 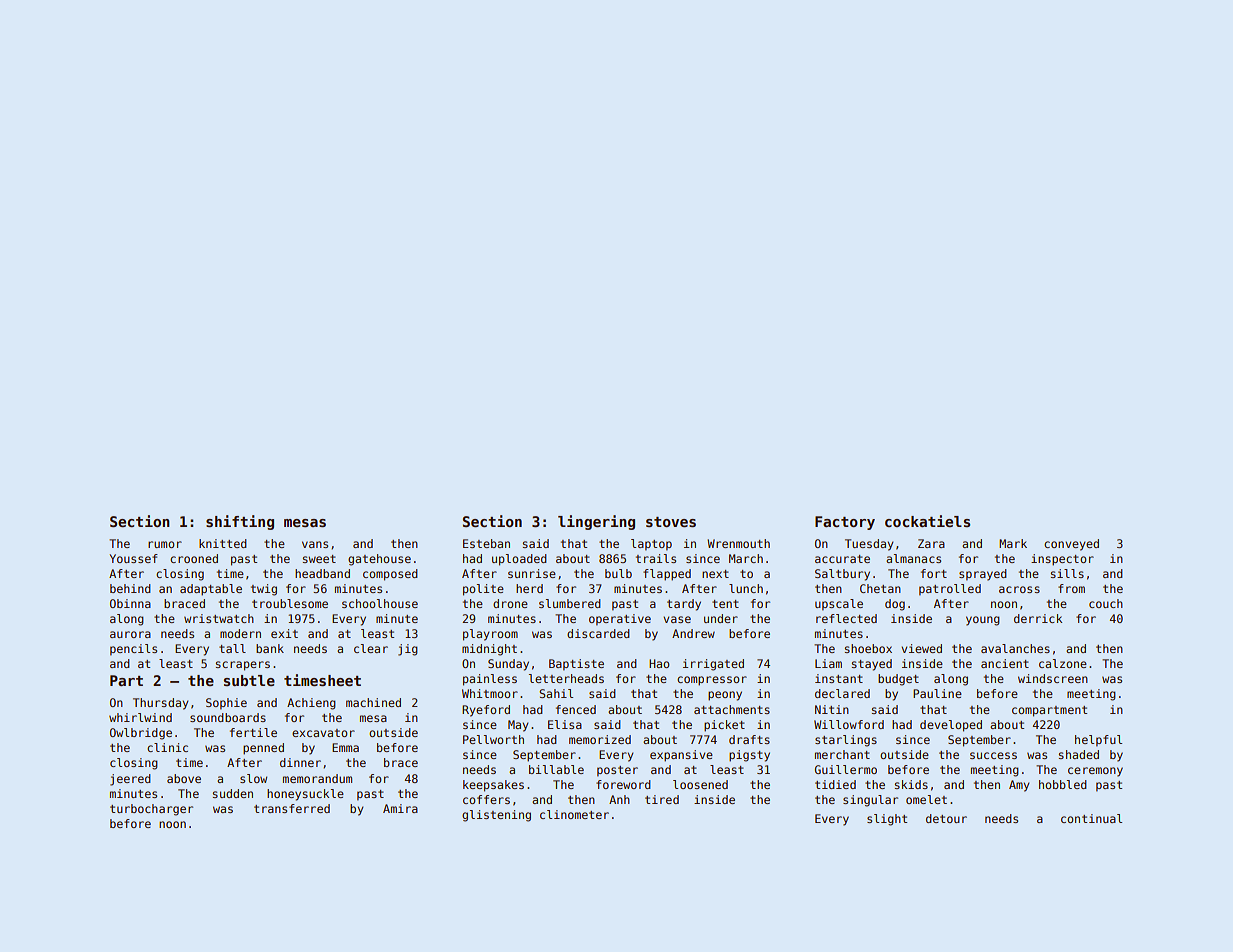 What do you see at coordinates (240, 522) in the page?
I see `shifting` at bounding box center [240, 522].
